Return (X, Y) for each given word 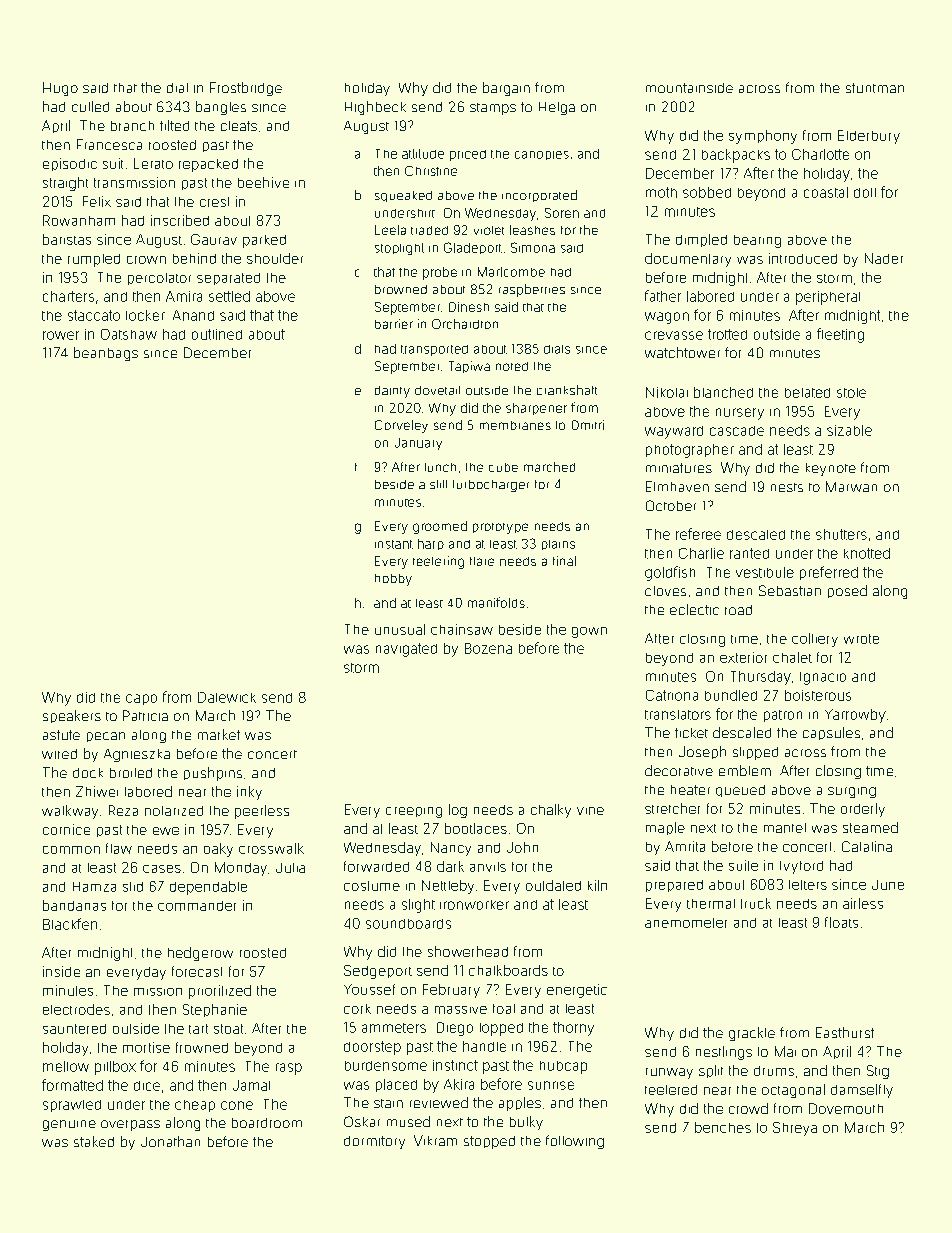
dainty (392, 392)
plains (558, 545)
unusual (400, 629)
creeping (414, 812)
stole (851, 393)
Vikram (435, 1140)
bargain (506, 89)
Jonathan (170, 1141)
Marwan (851, 486)
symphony (763, 137)
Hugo (60, 89)
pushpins (213, 774)
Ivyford (801, 867)
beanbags (106, 354)
